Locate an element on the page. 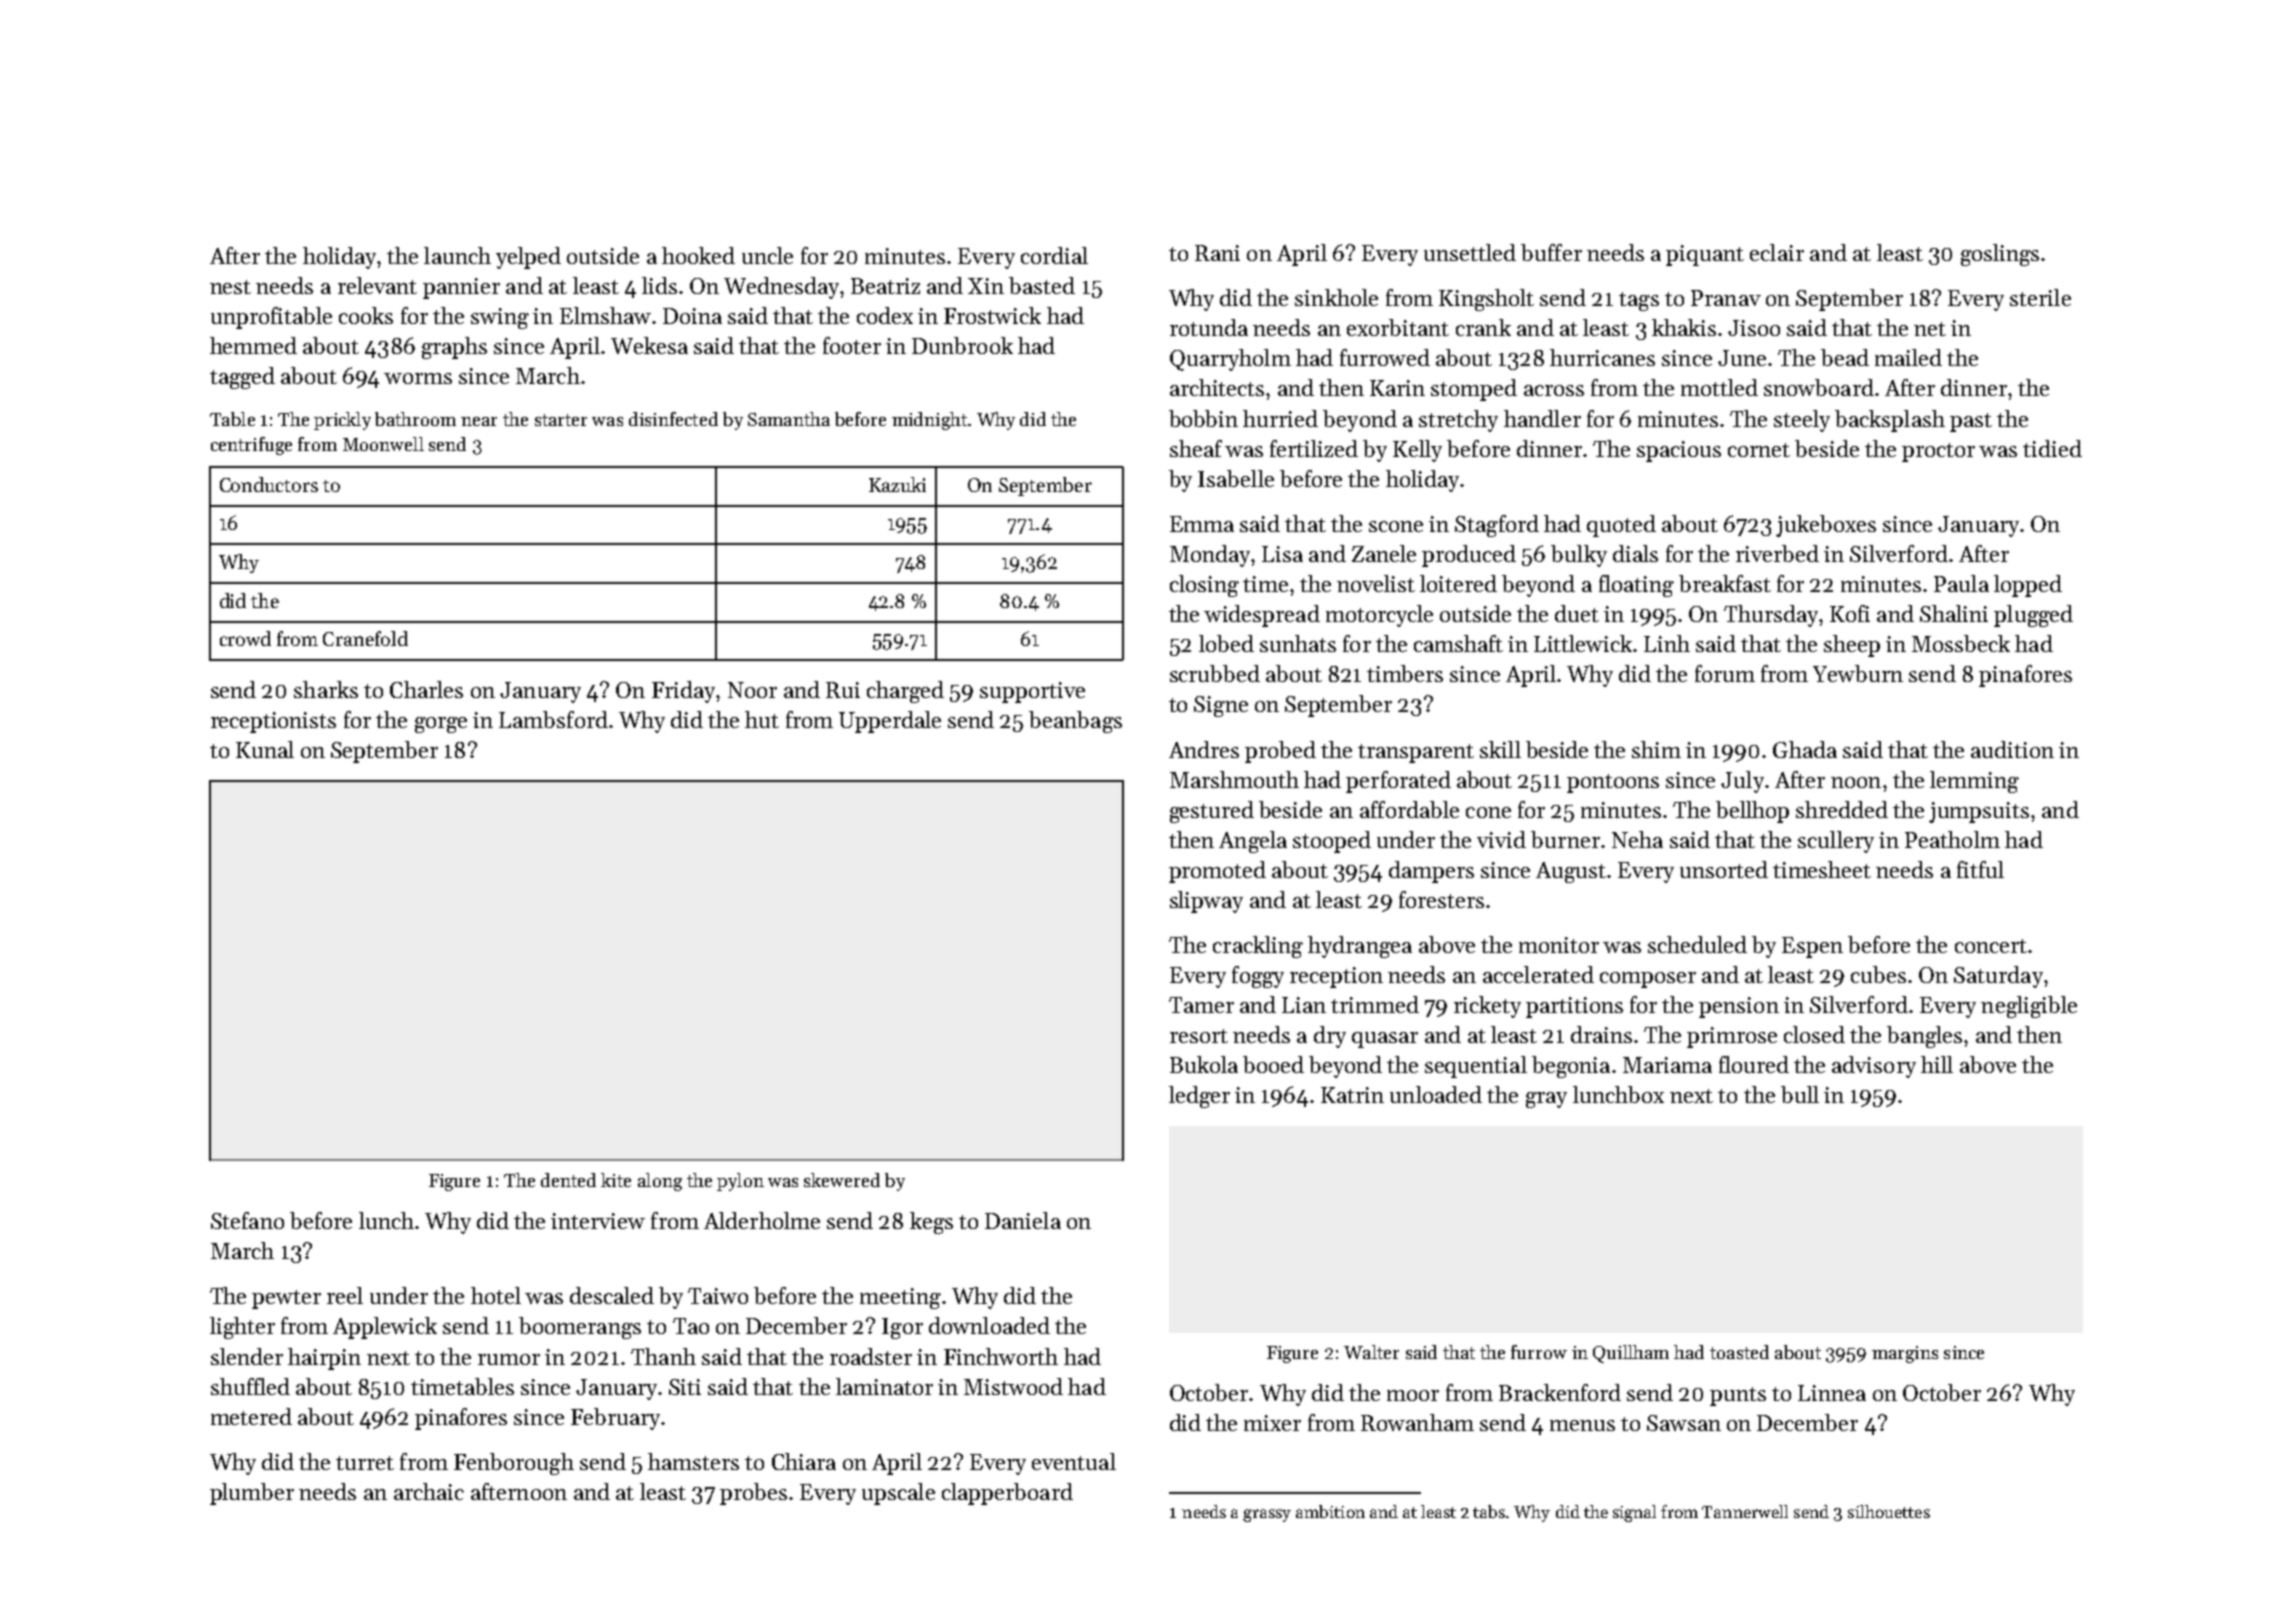 This document has width=2292, height=1620. Walter is located at coordinates (1371, 1352).
